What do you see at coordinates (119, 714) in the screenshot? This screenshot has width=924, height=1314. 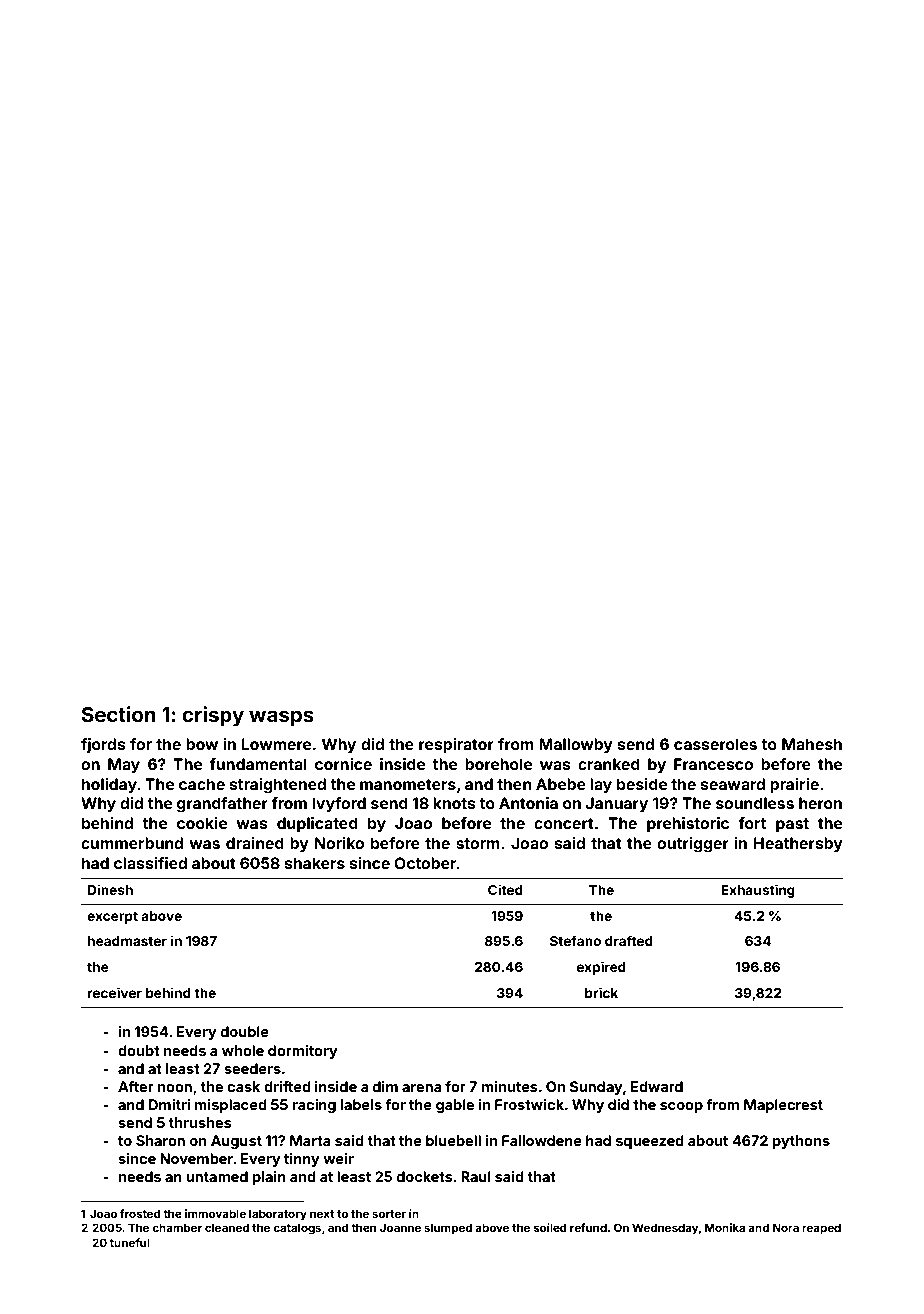 I see `Section` at bounding box center [119, 714].
